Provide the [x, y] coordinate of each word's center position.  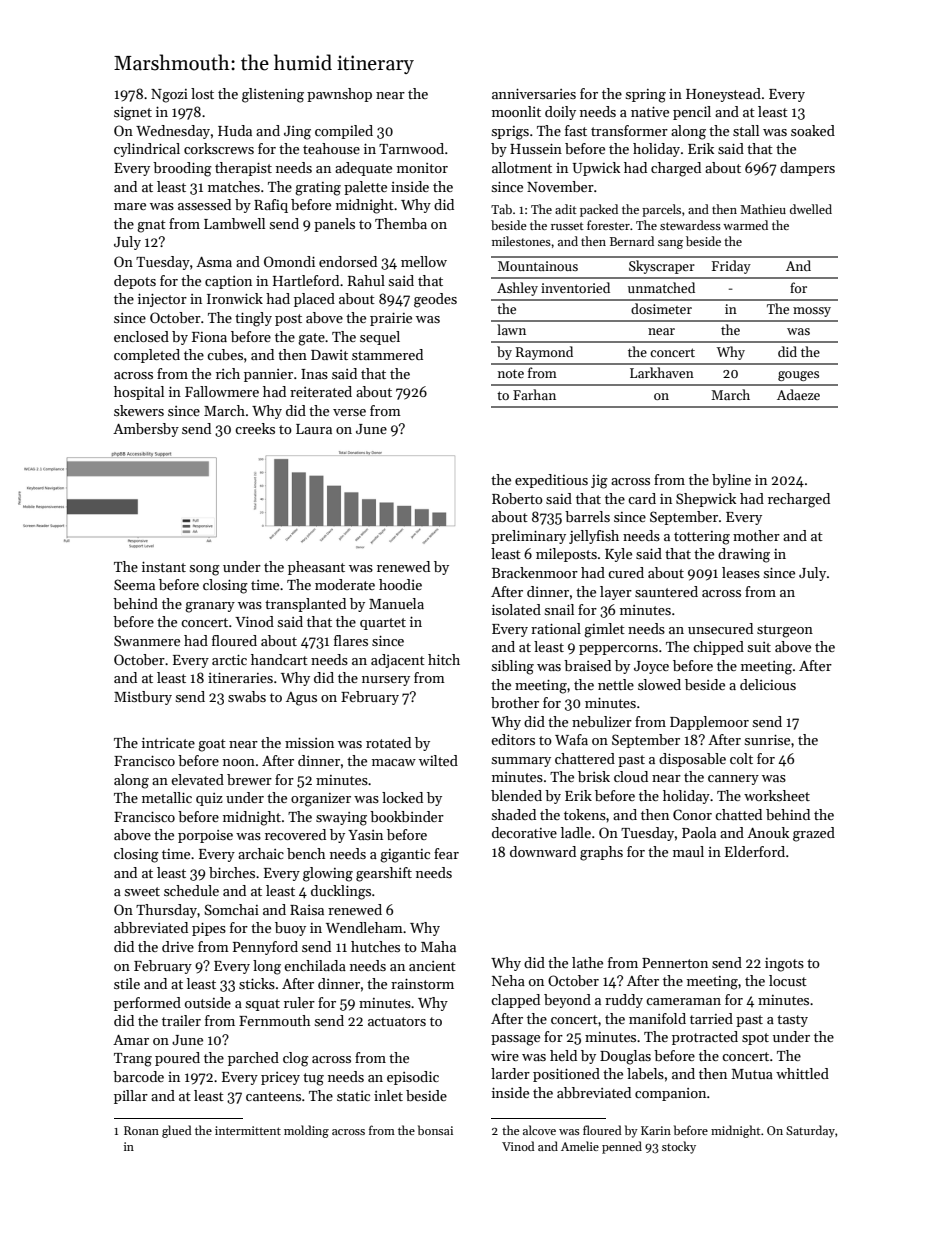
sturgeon [785, 631]
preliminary [528, 537]
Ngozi [169, 96]
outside [208, 1002]
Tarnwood [411, 148]
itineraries [240, 677]
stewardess [690, 225]
